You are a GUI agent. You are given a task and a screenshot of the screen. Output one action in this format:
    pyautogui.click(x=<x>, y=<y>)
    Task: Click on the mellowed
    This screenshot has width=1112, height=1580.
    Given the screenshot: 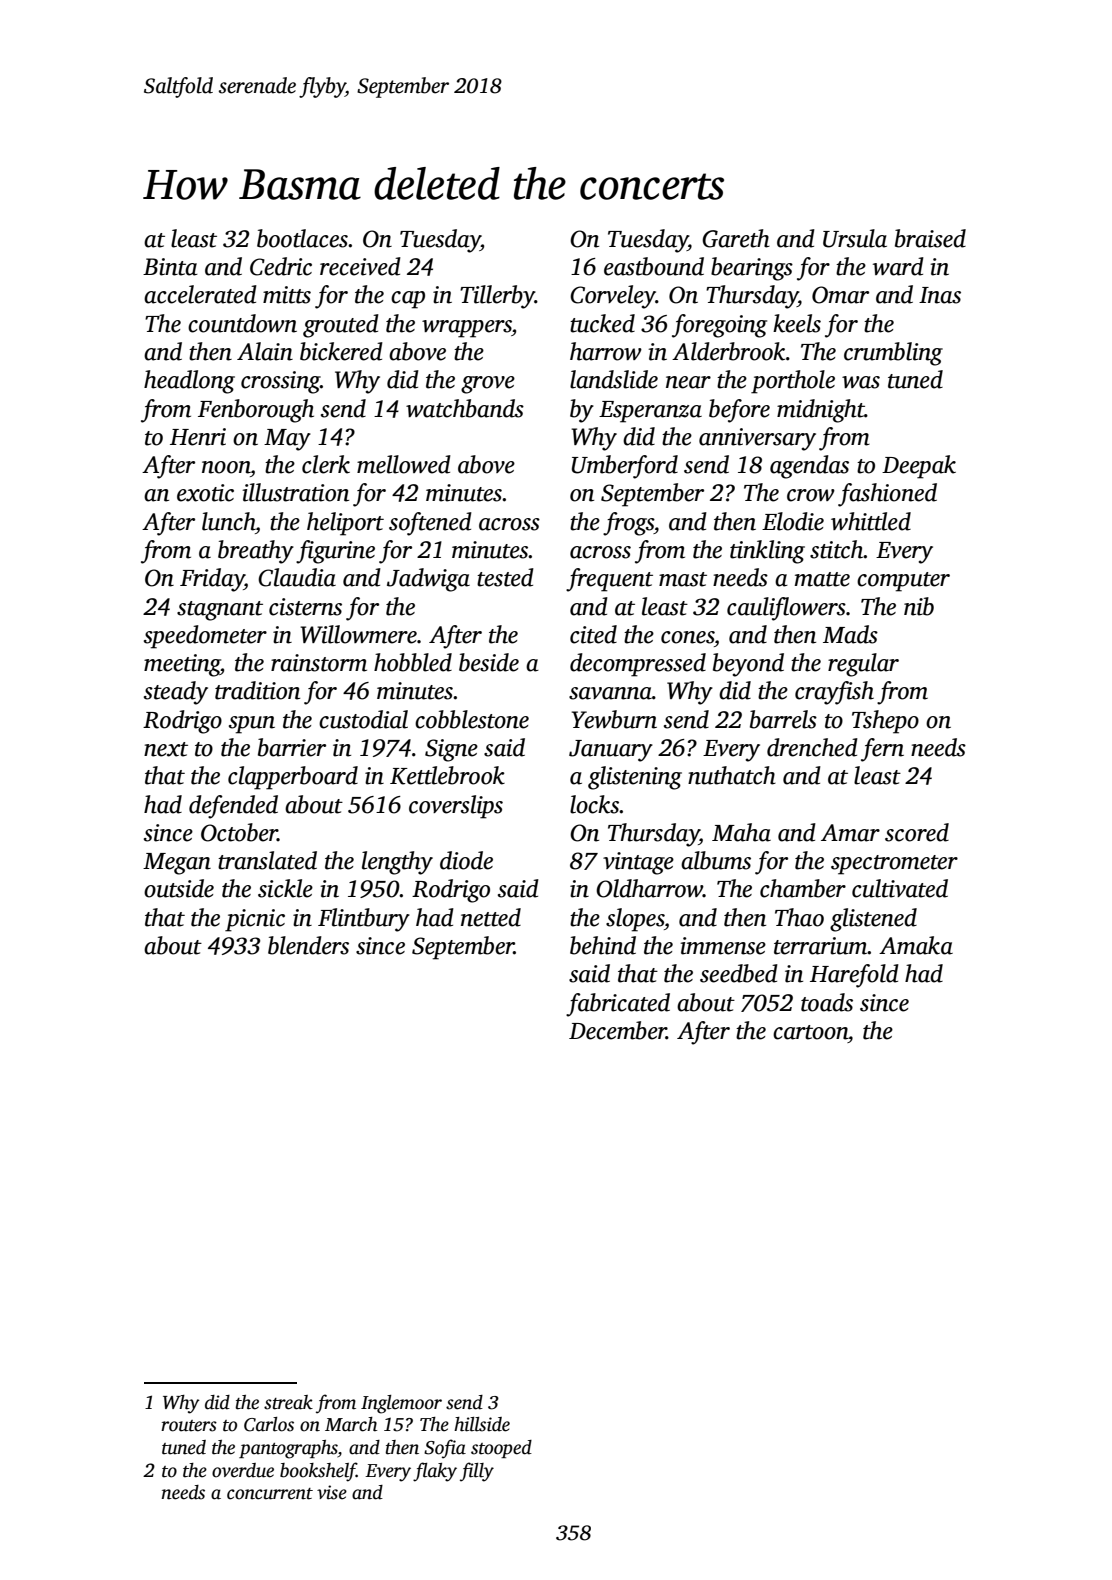 What is the action you would take?
    pyautogui.click(x=404, y=464)
